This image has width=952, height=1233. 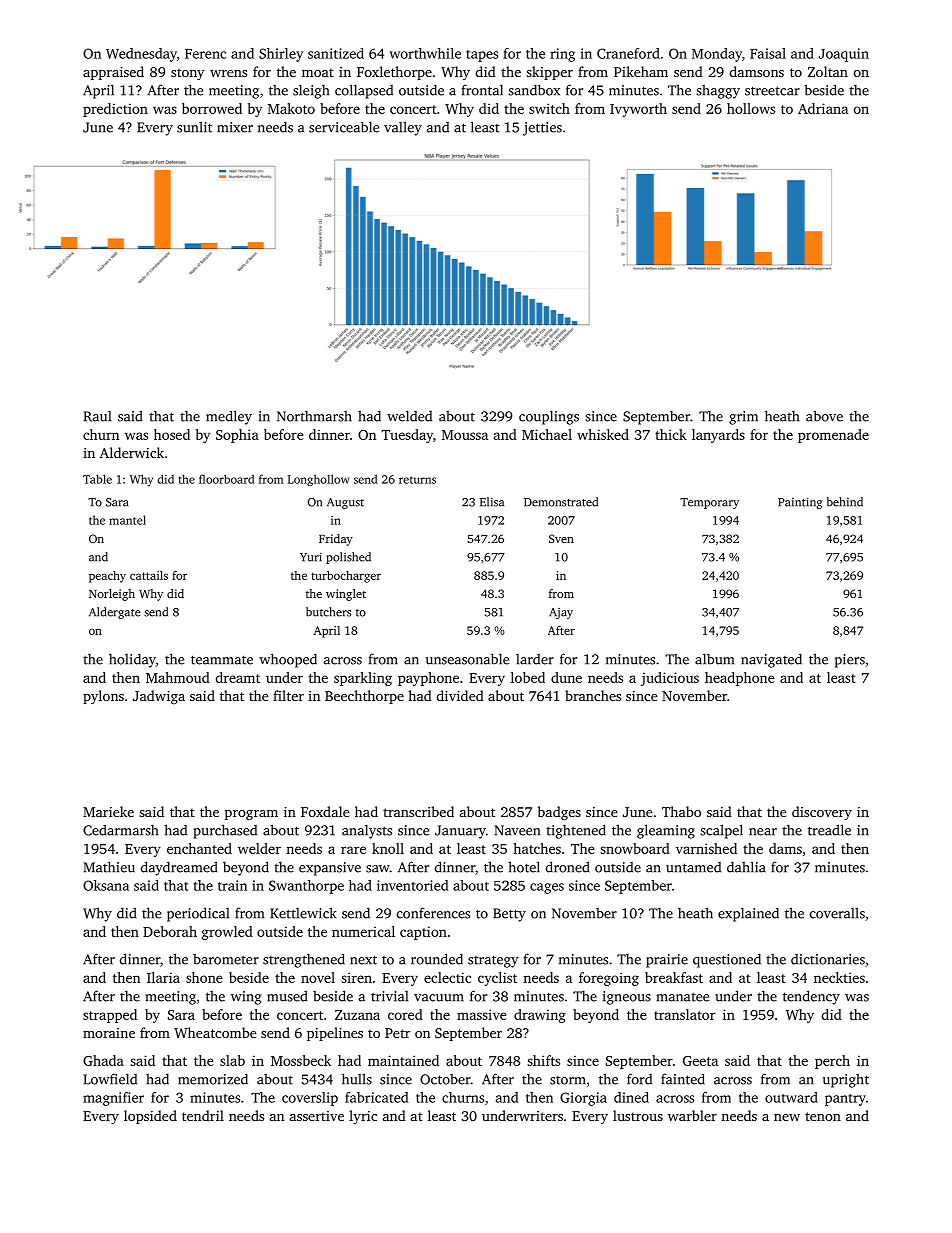 I want to click on prediction, so click(x=115, y=110).
